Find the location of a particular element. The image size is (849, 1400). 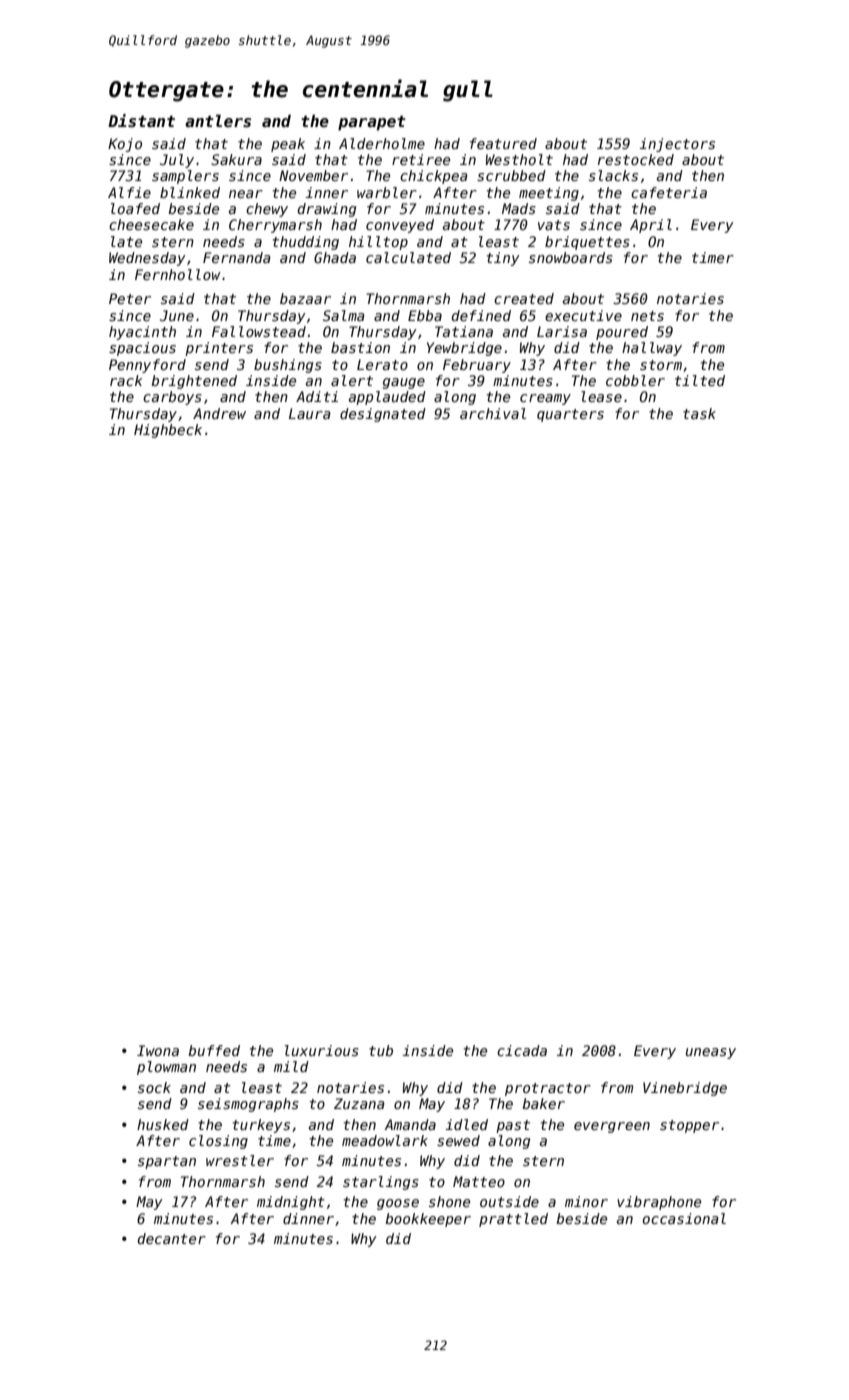

chickpea is located at coordinates (434, 177).
